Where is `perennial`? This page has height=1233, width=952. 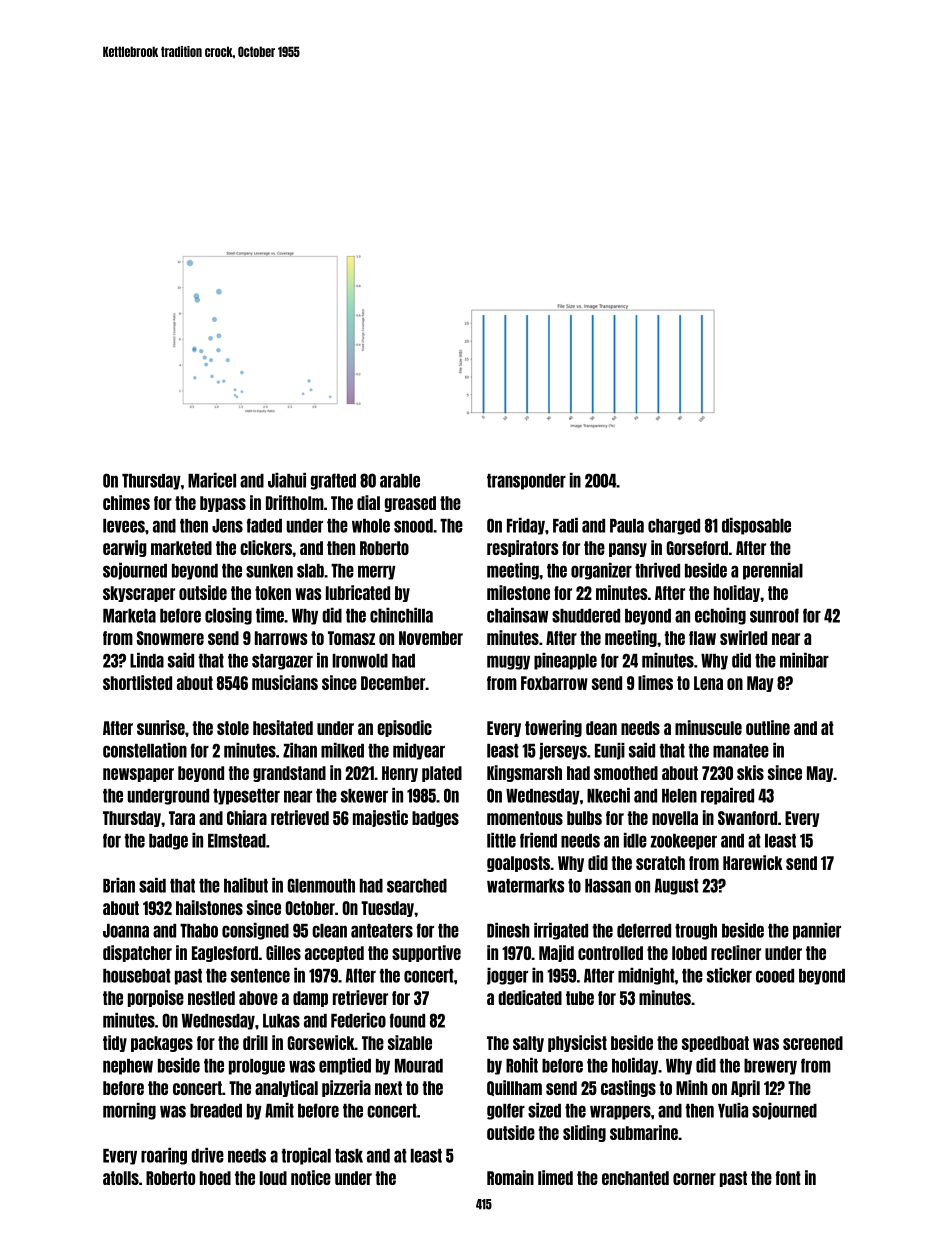 perennial is located at coordinates (773, 571).
